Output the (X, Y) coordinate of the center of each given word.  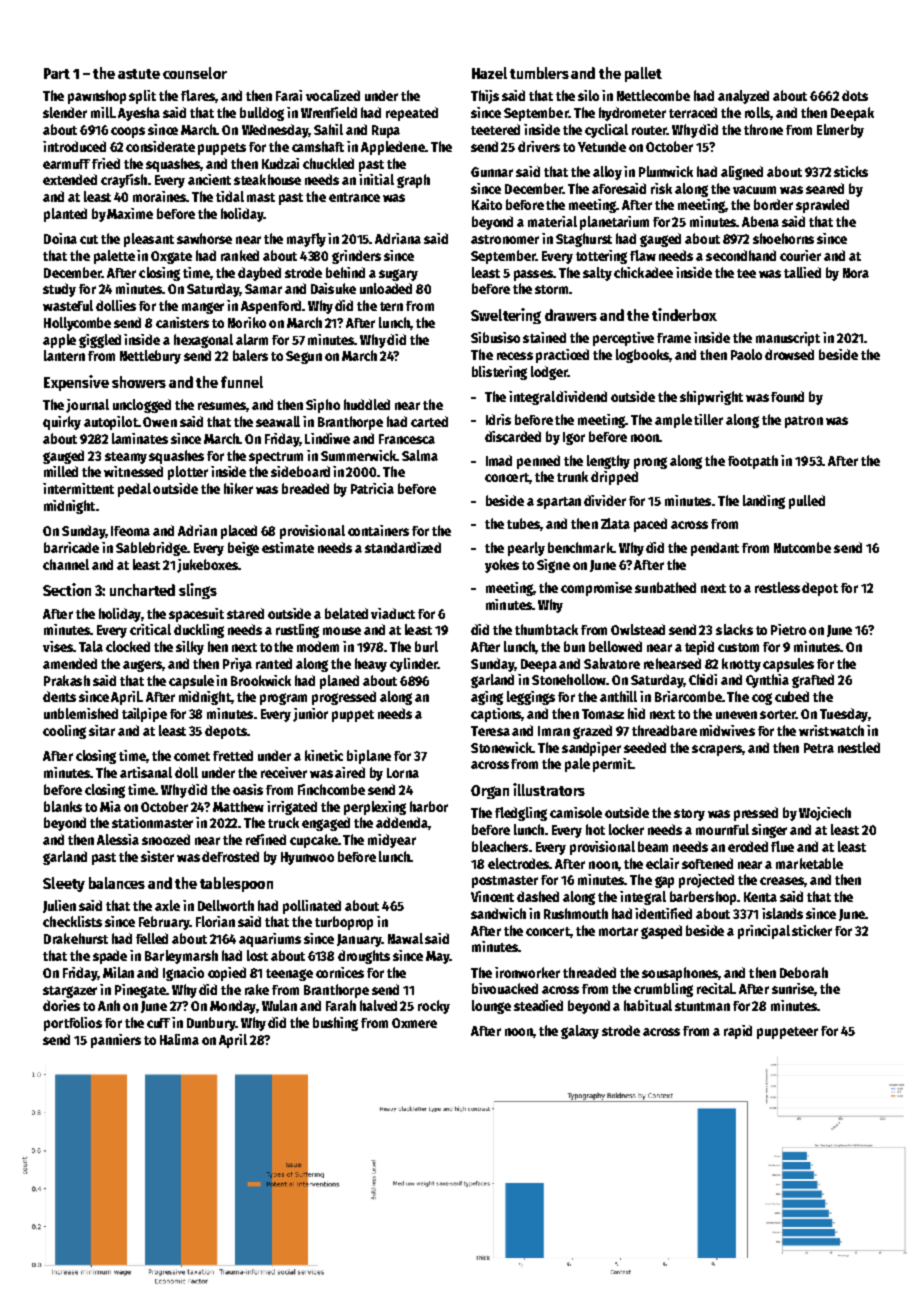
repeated (412, 114)
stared (245, 613)
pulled (807, 502)
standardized (403, 547)
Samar (263, 289)
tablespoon (236, 884)
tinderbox (684, 314)
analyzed (743, 97)
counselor (195, 73)
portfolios (73, 1024)
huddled (367, 404)
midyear (392, 841)
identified (663, 913)
